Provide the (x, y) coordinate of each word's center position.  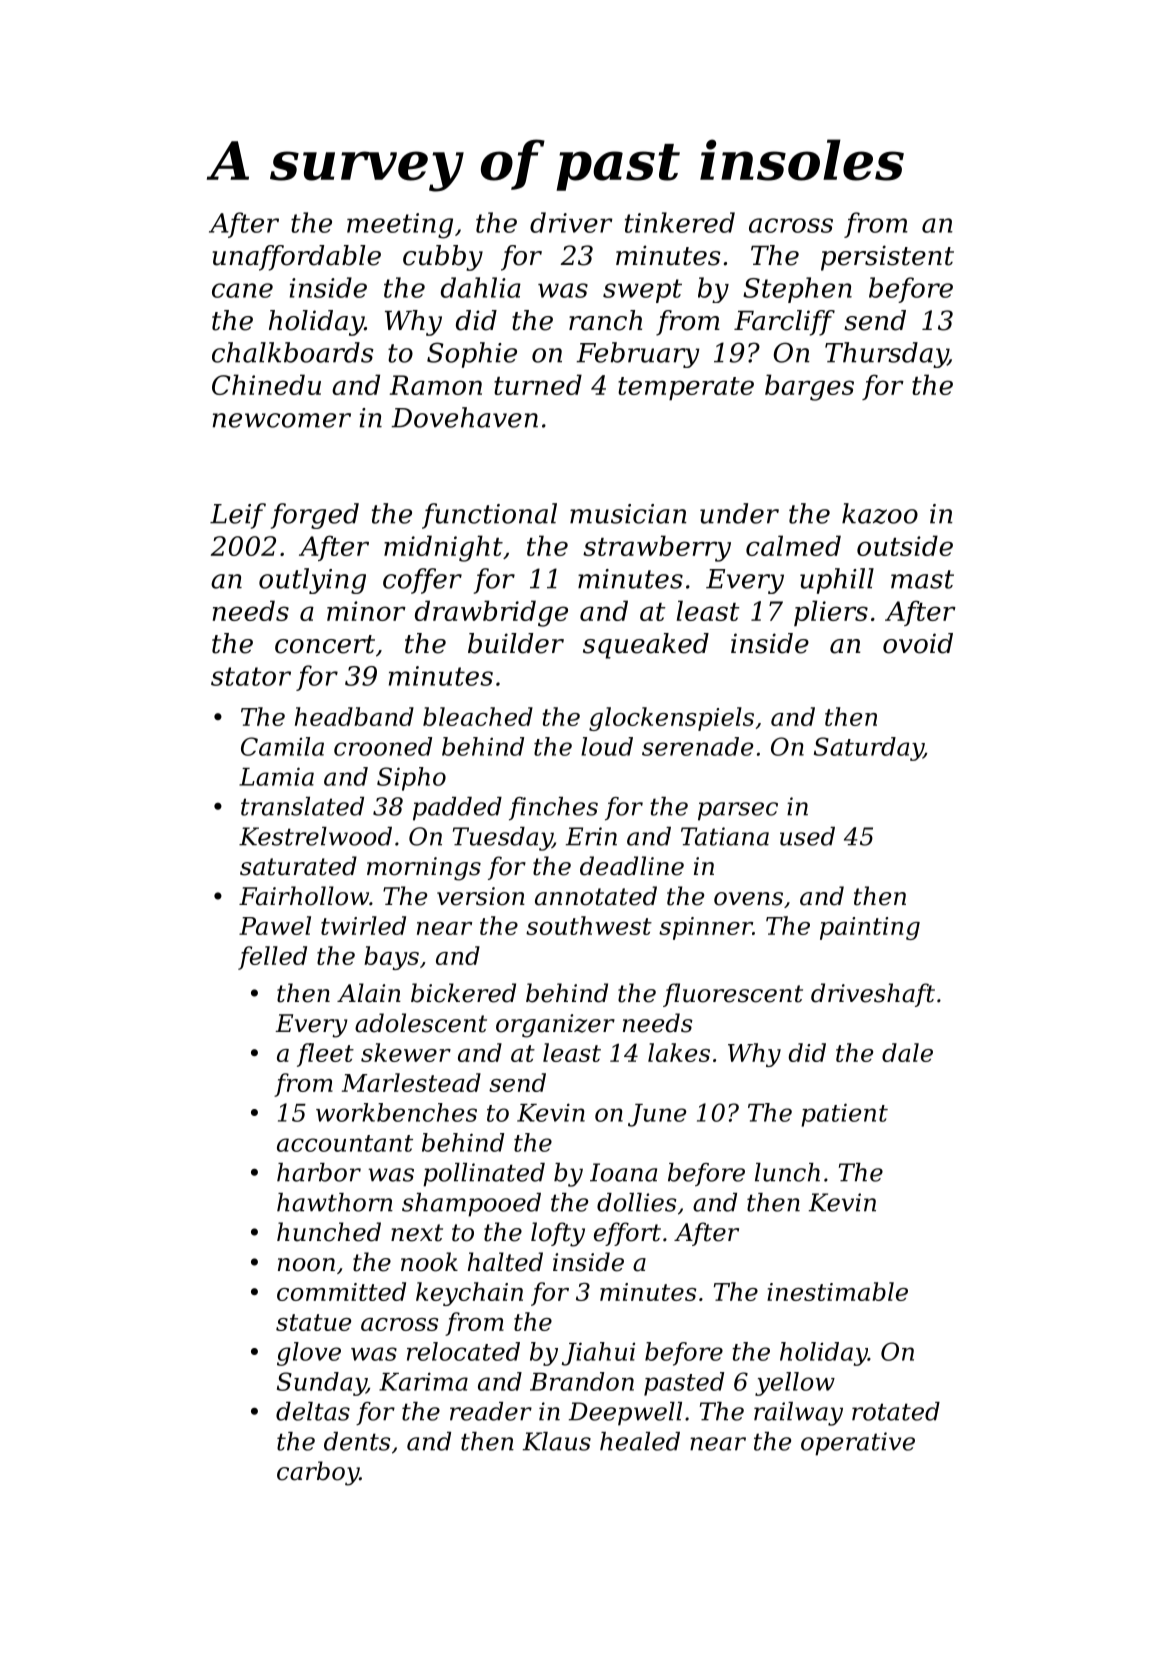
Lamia (276, 776)
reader (491, 1411)
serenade (697, 746)
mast (922, 579)
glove (309, 1354)
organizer (555, 1026)
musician (628, 514)
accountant (345, 1143)
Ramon (436, 385)
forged (315, 516)
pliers (831, 613)
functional (489, 516)
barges (809, 387)
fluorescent (733, 995)
